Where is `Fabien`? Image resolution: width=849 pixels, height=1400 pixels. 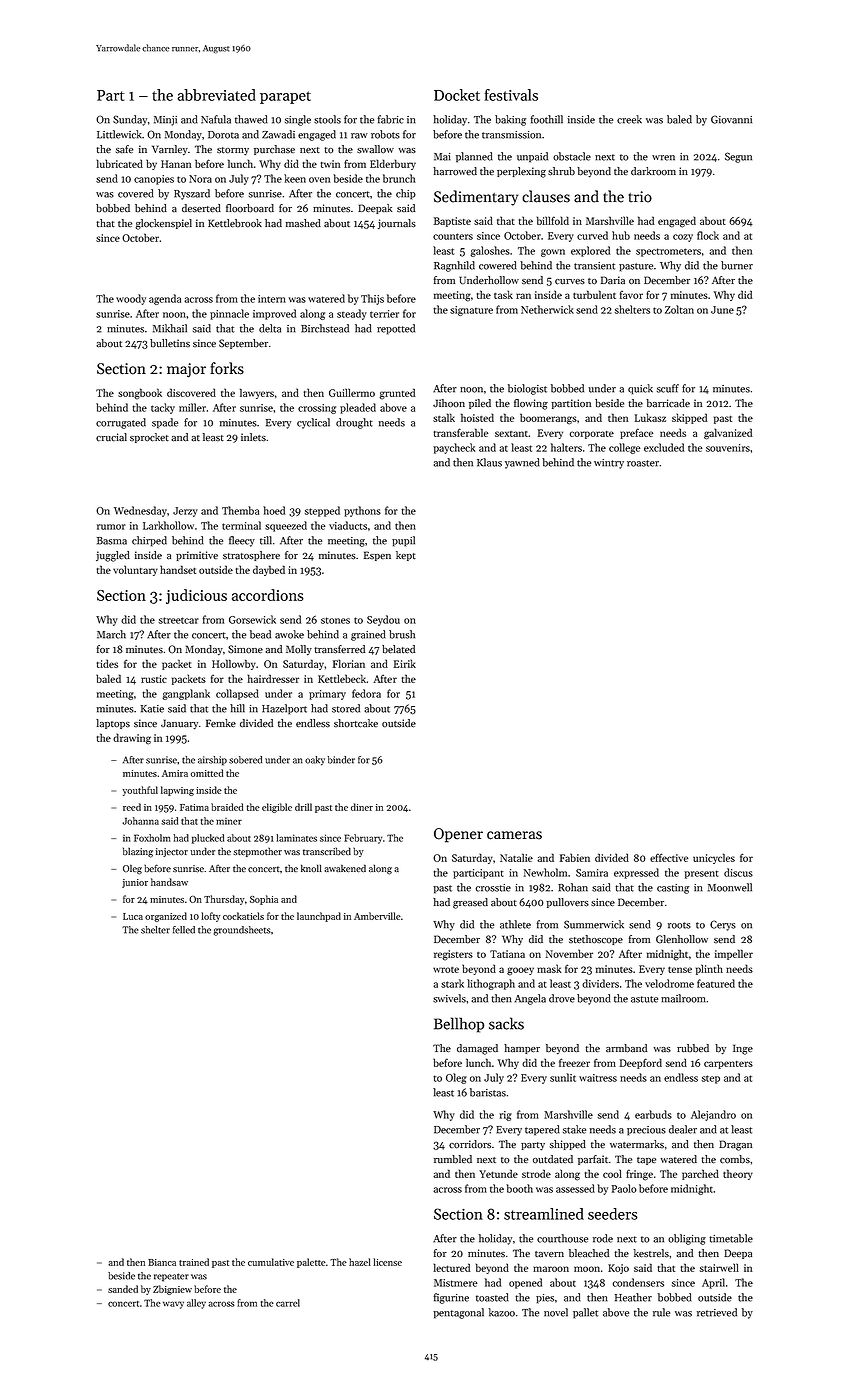
Fabien is located at coordinates (575, 857).
